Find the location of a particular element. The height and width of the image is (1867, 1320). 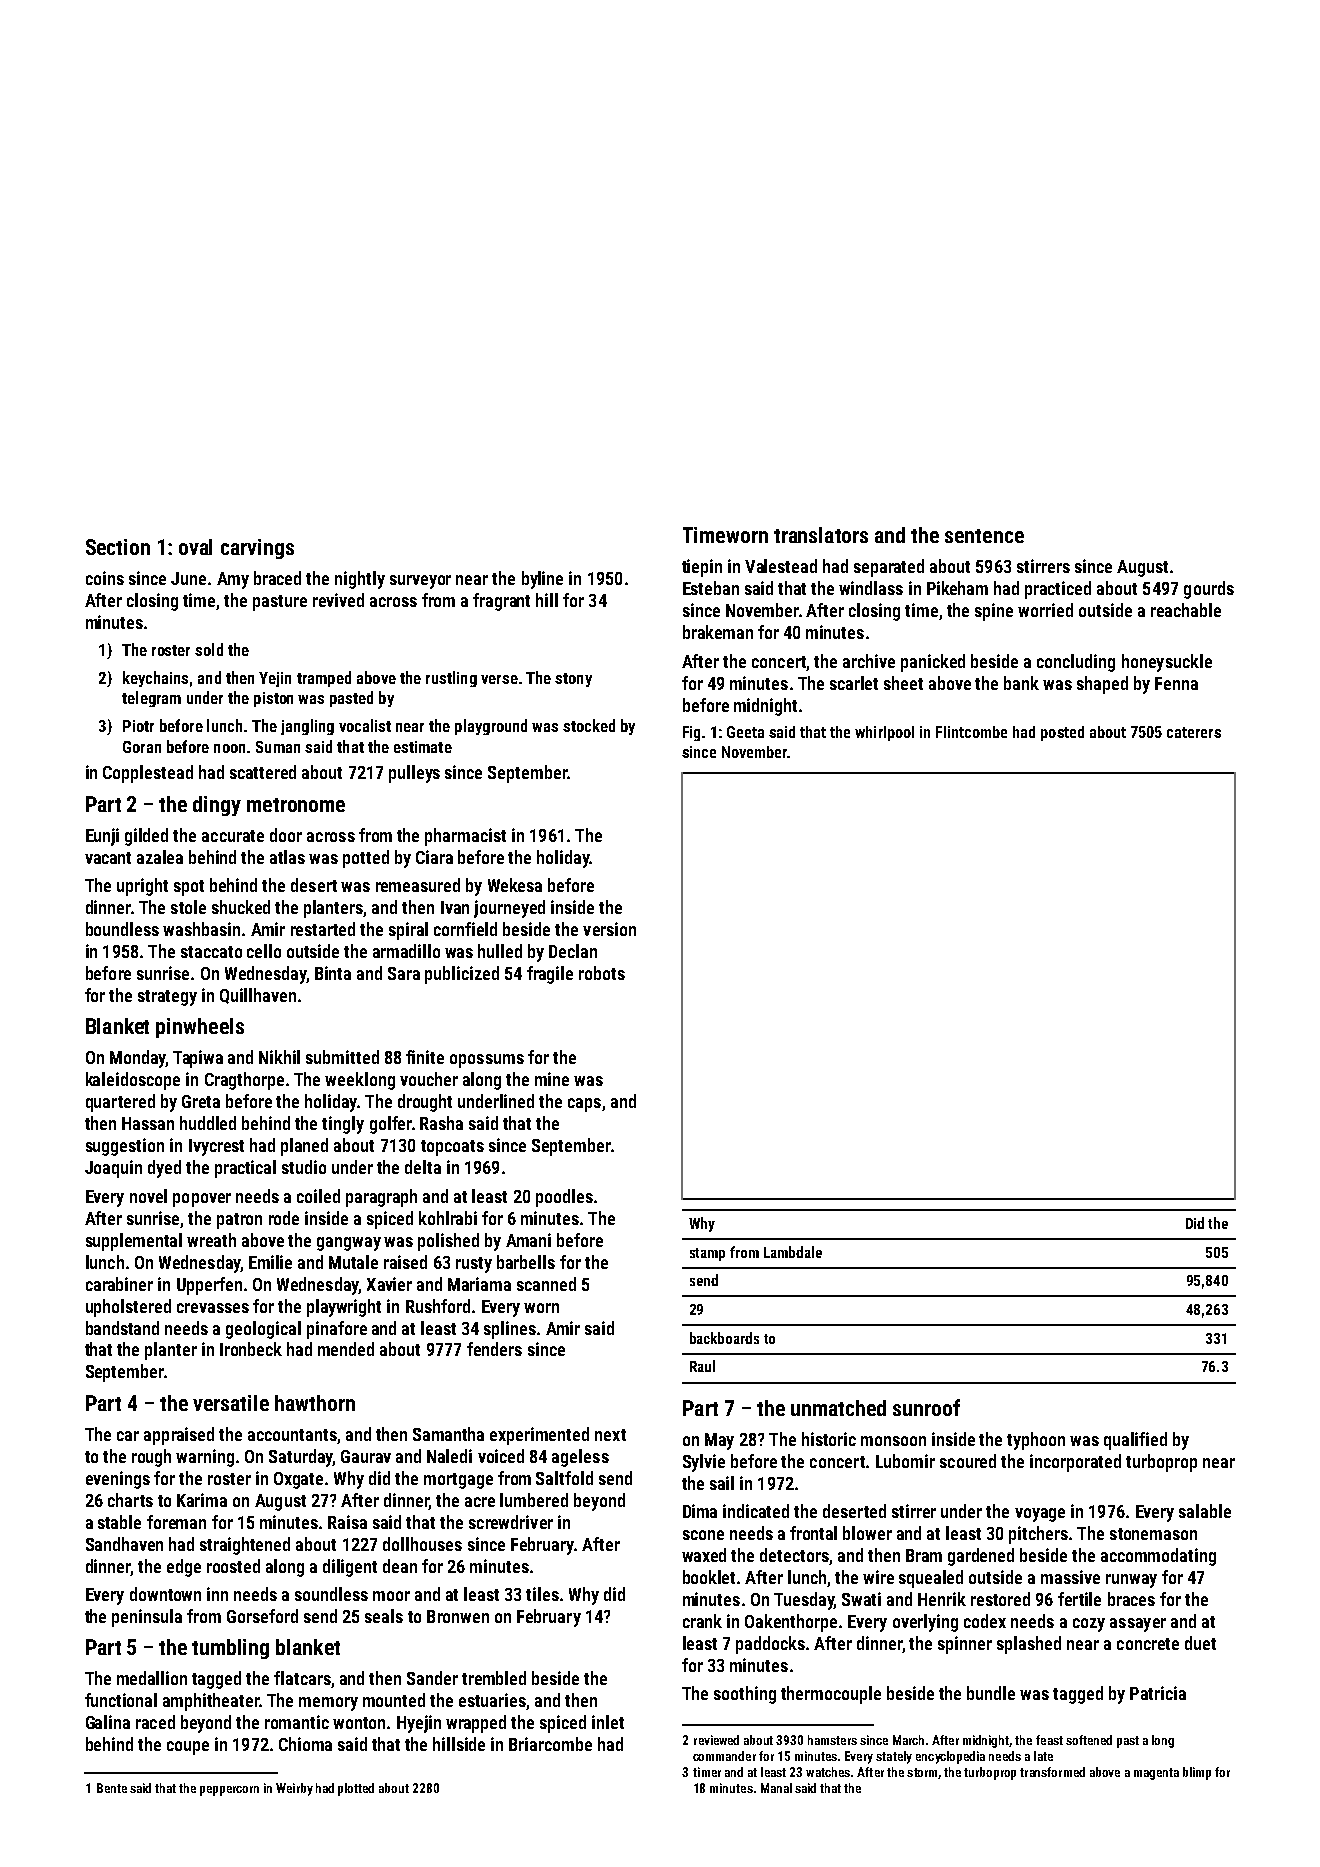

pulleys is located at coordinates (414, 774).
